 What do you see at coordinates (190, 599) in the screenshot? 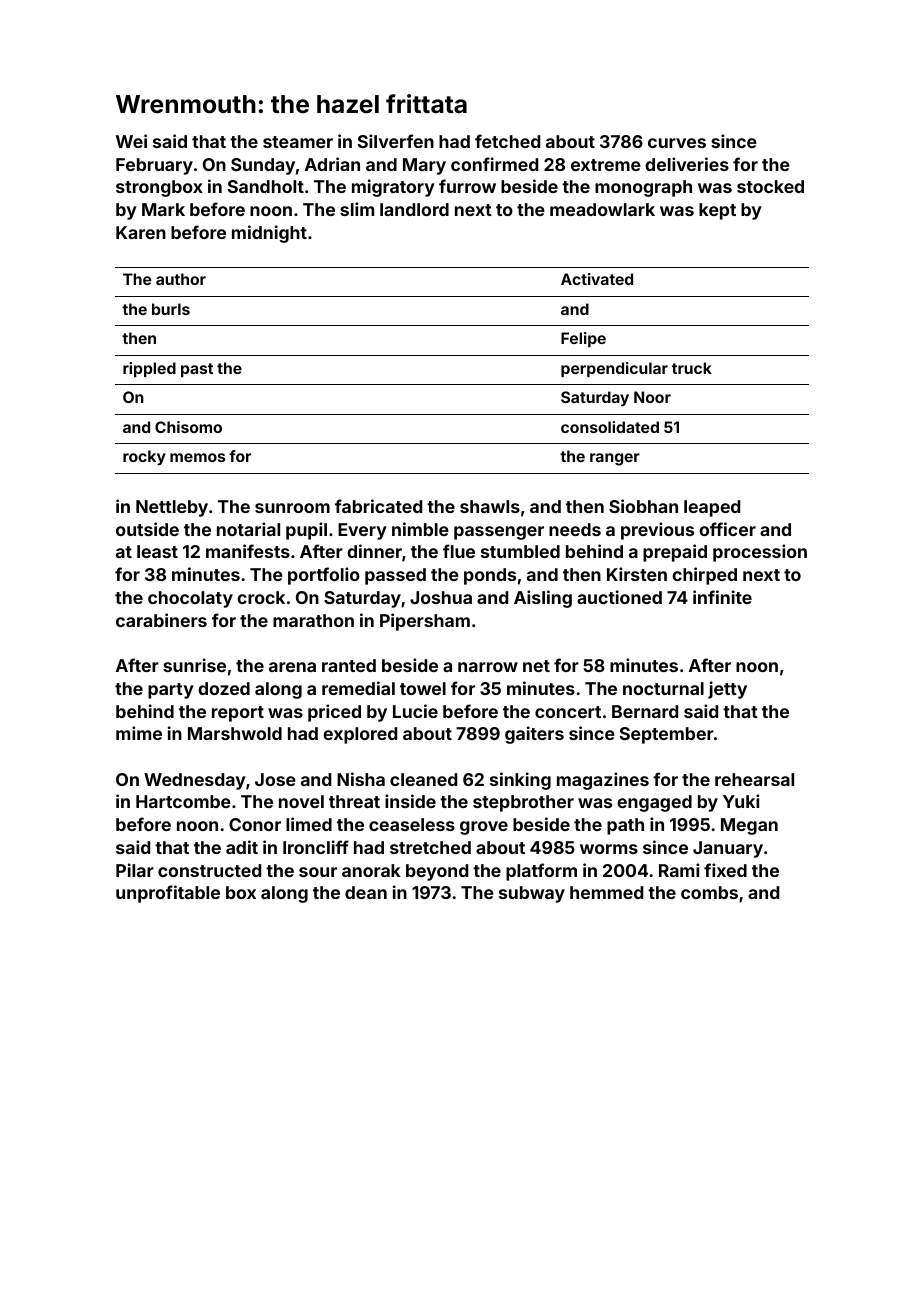
I see `chocolaty` at bounding box center [190, 599].
